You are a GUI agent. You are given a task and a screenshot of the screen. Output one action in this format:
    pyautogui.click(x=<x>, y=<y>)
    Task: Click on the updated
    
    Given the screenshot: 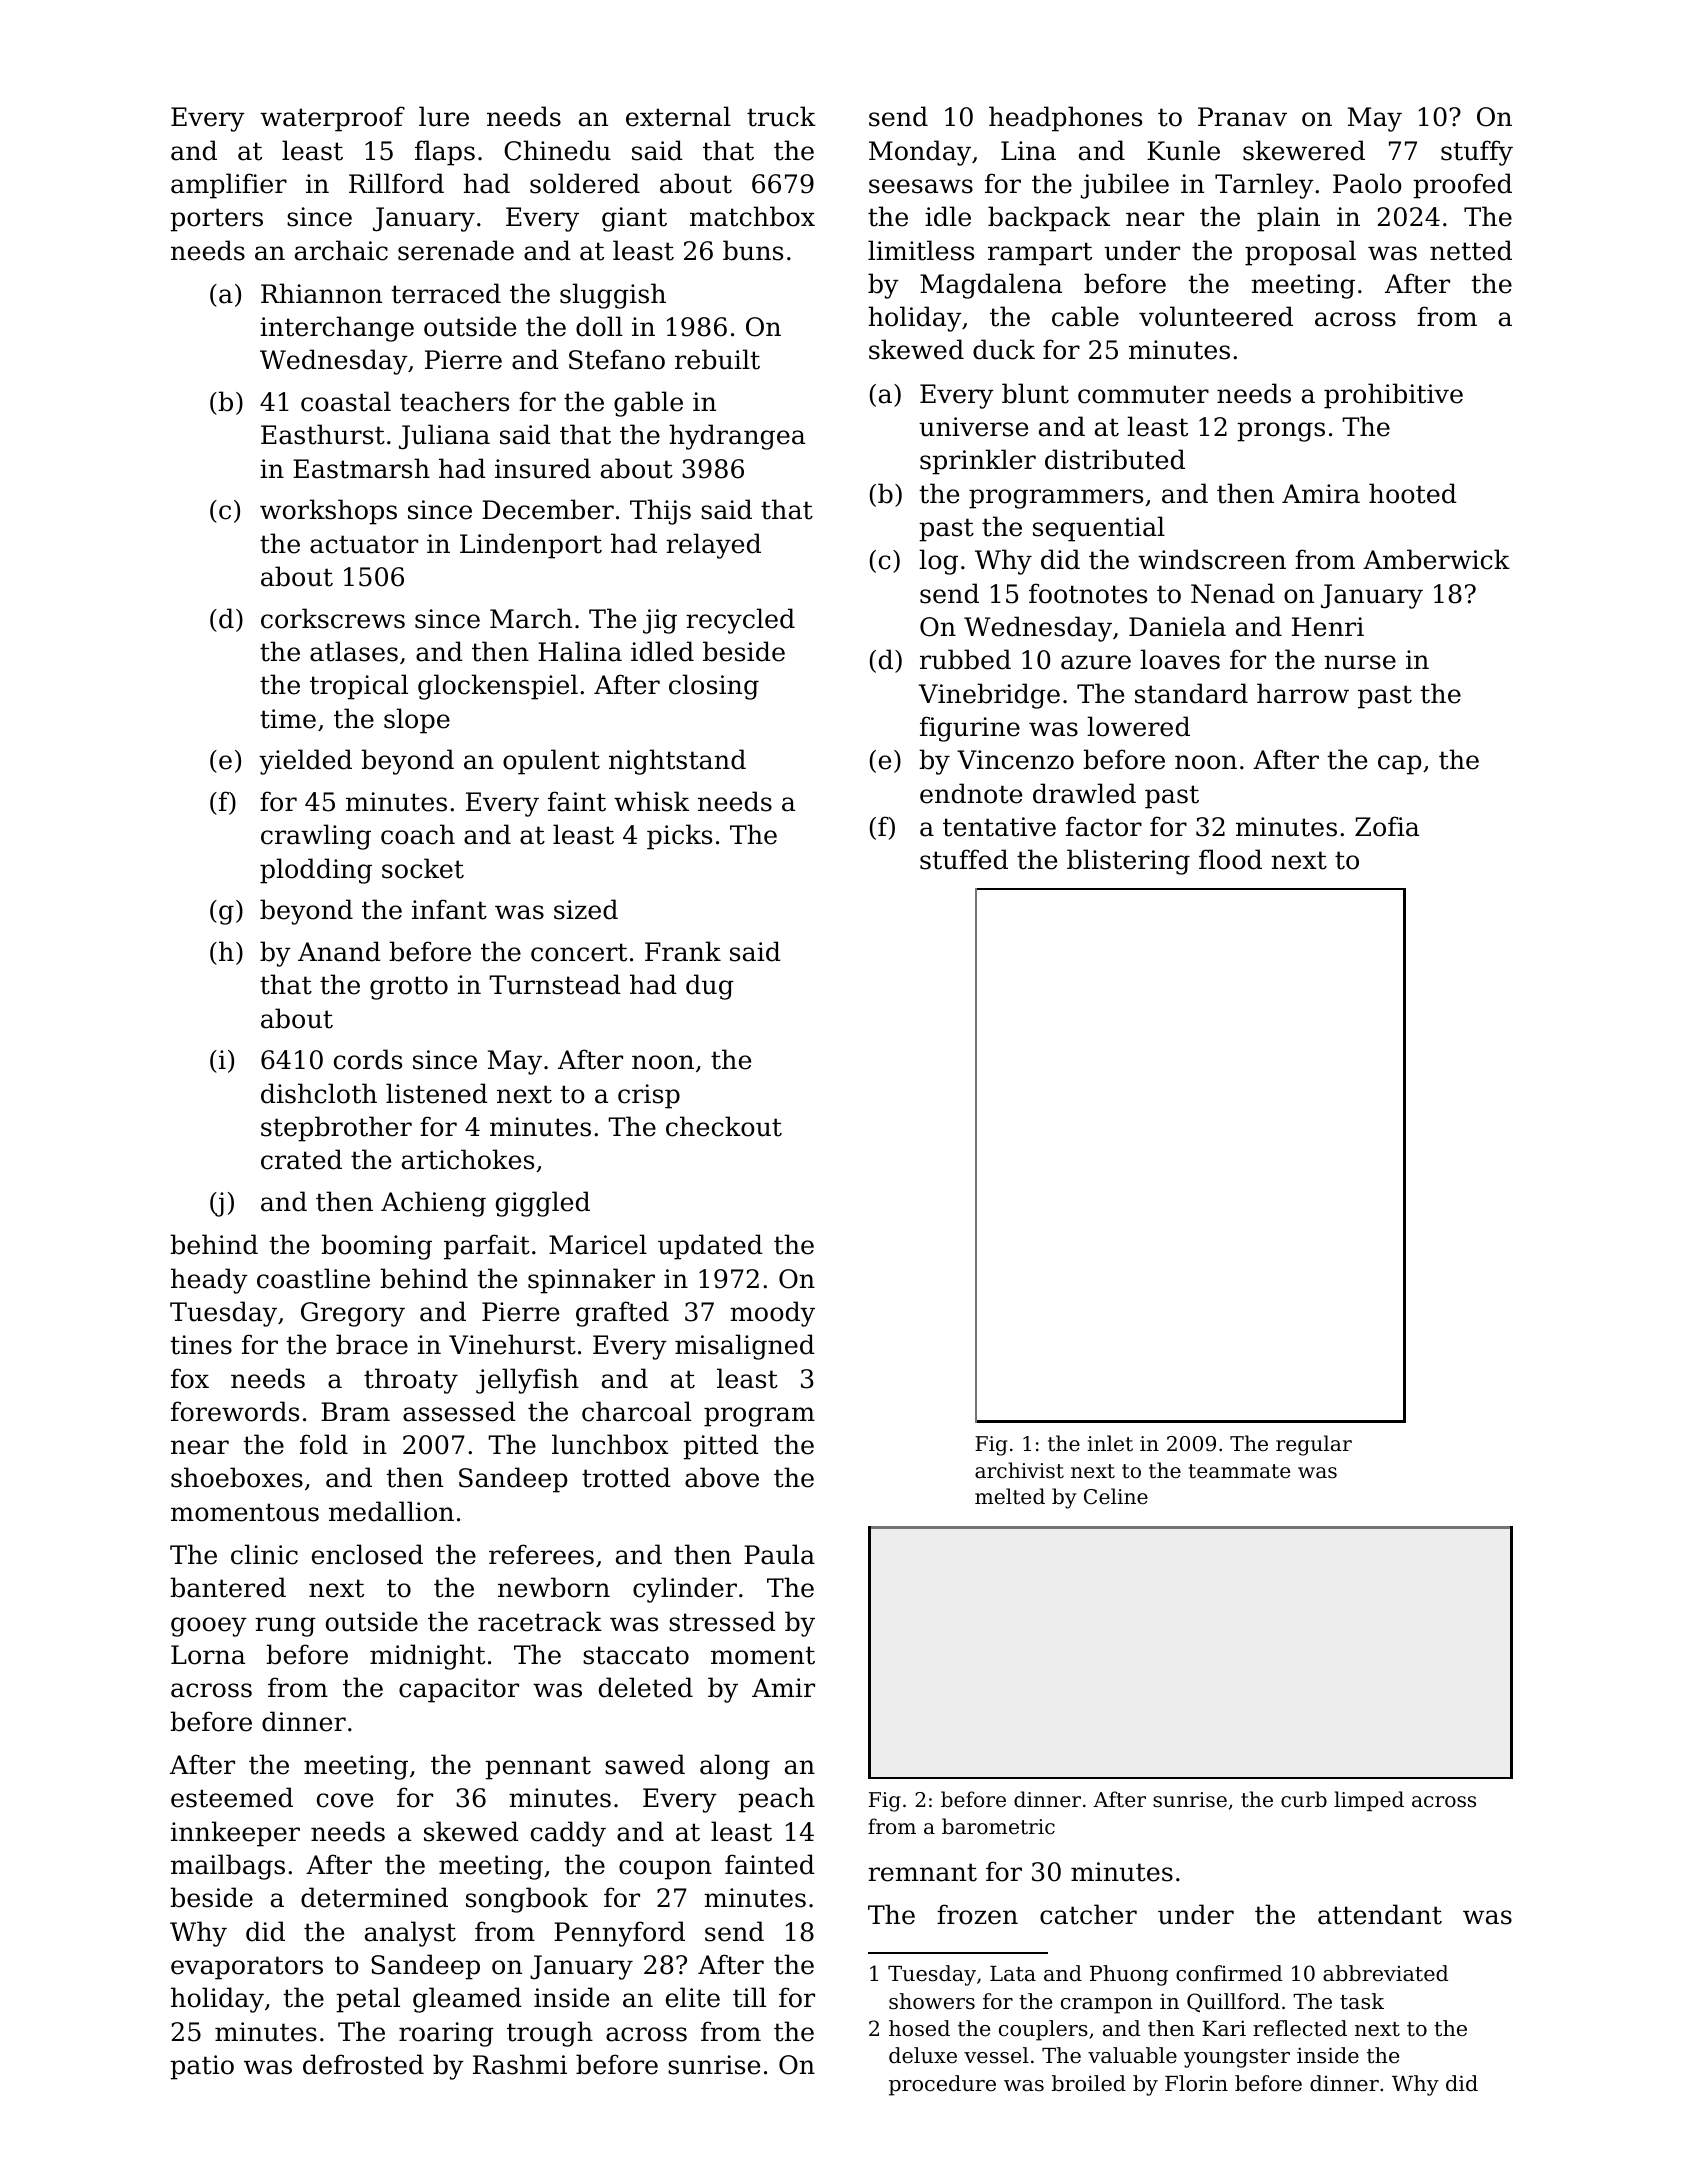 What is the action you would take?
    pyautogui.click(x=710, y=1247)
